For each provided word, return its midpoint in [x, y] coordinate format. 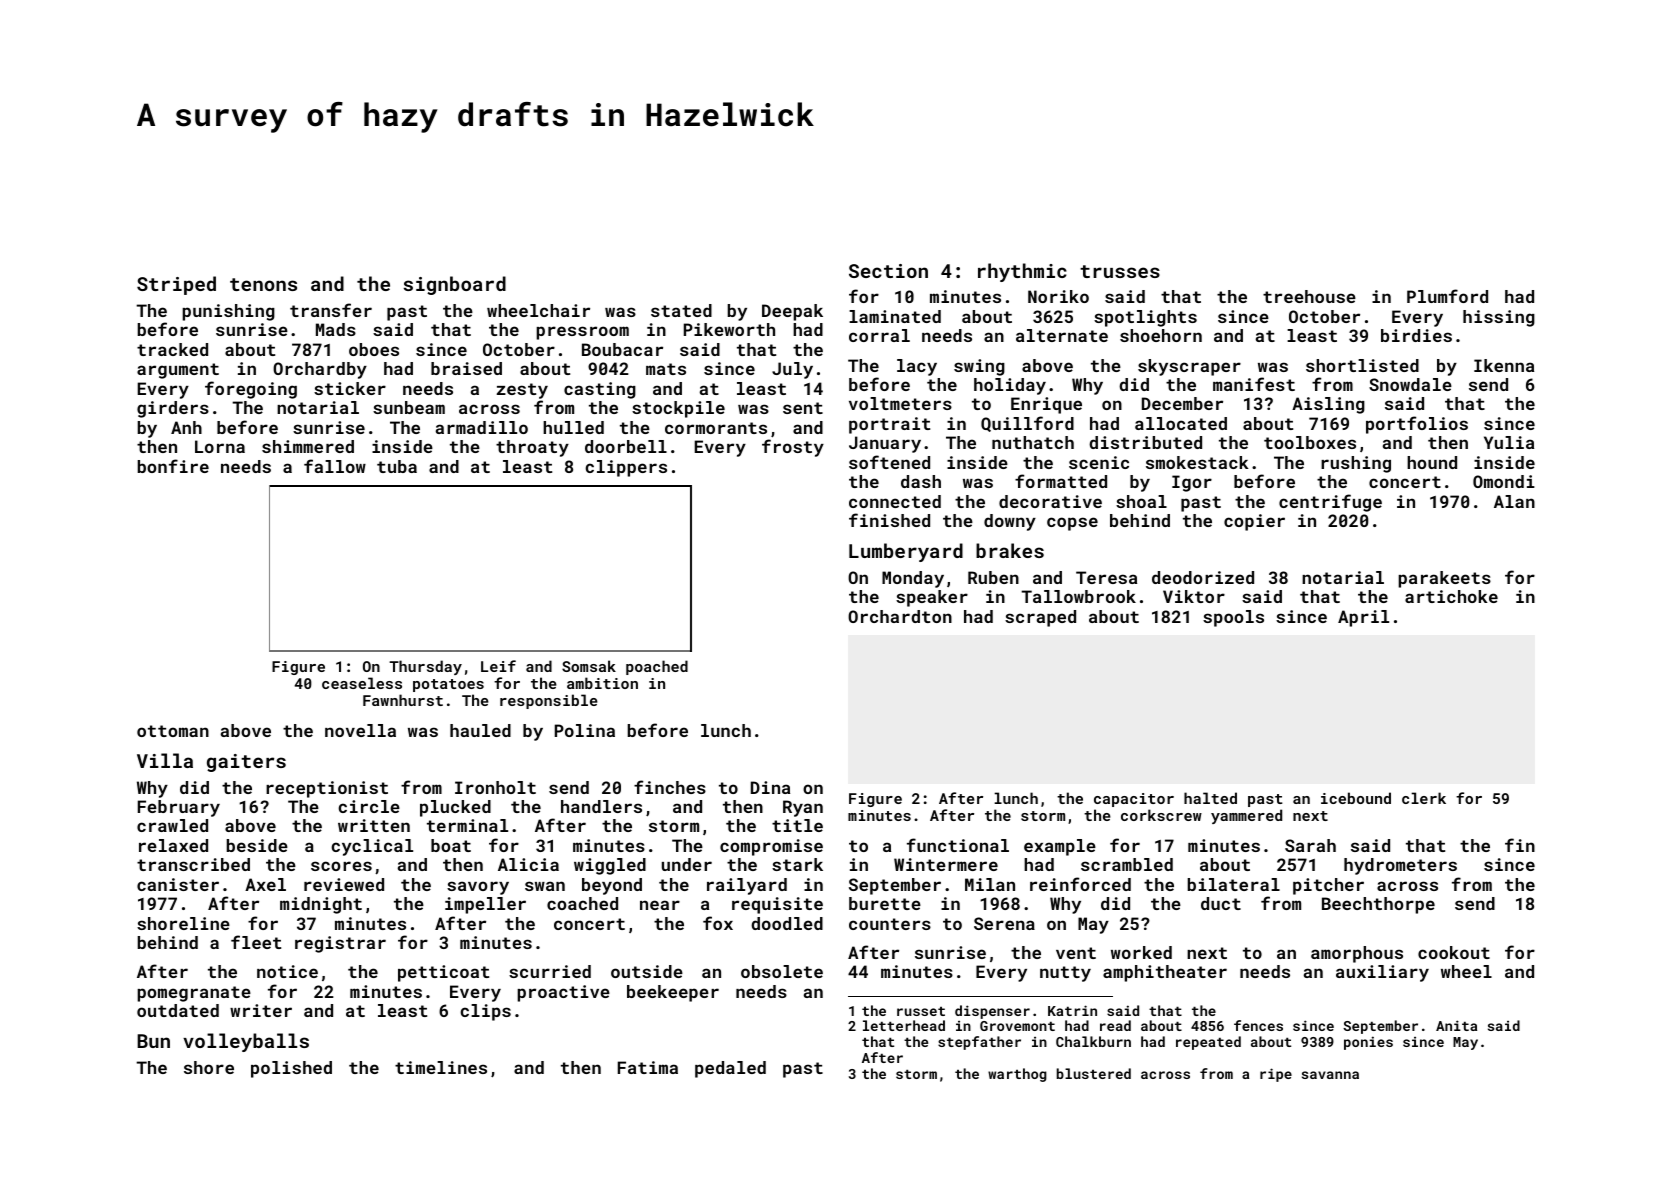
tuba [397, 466]
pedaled [730, 1069]
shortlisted [1362, 365]
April [1363, 618]
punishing [228, 312]
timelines [441, 1067]
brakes [1010, 550]
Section [888, 271]
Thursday [425, 667]
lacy [917, 367]
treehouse [1309, 296]
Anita [1456, 1025]
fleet [256, 942]
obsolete [782, 971]
